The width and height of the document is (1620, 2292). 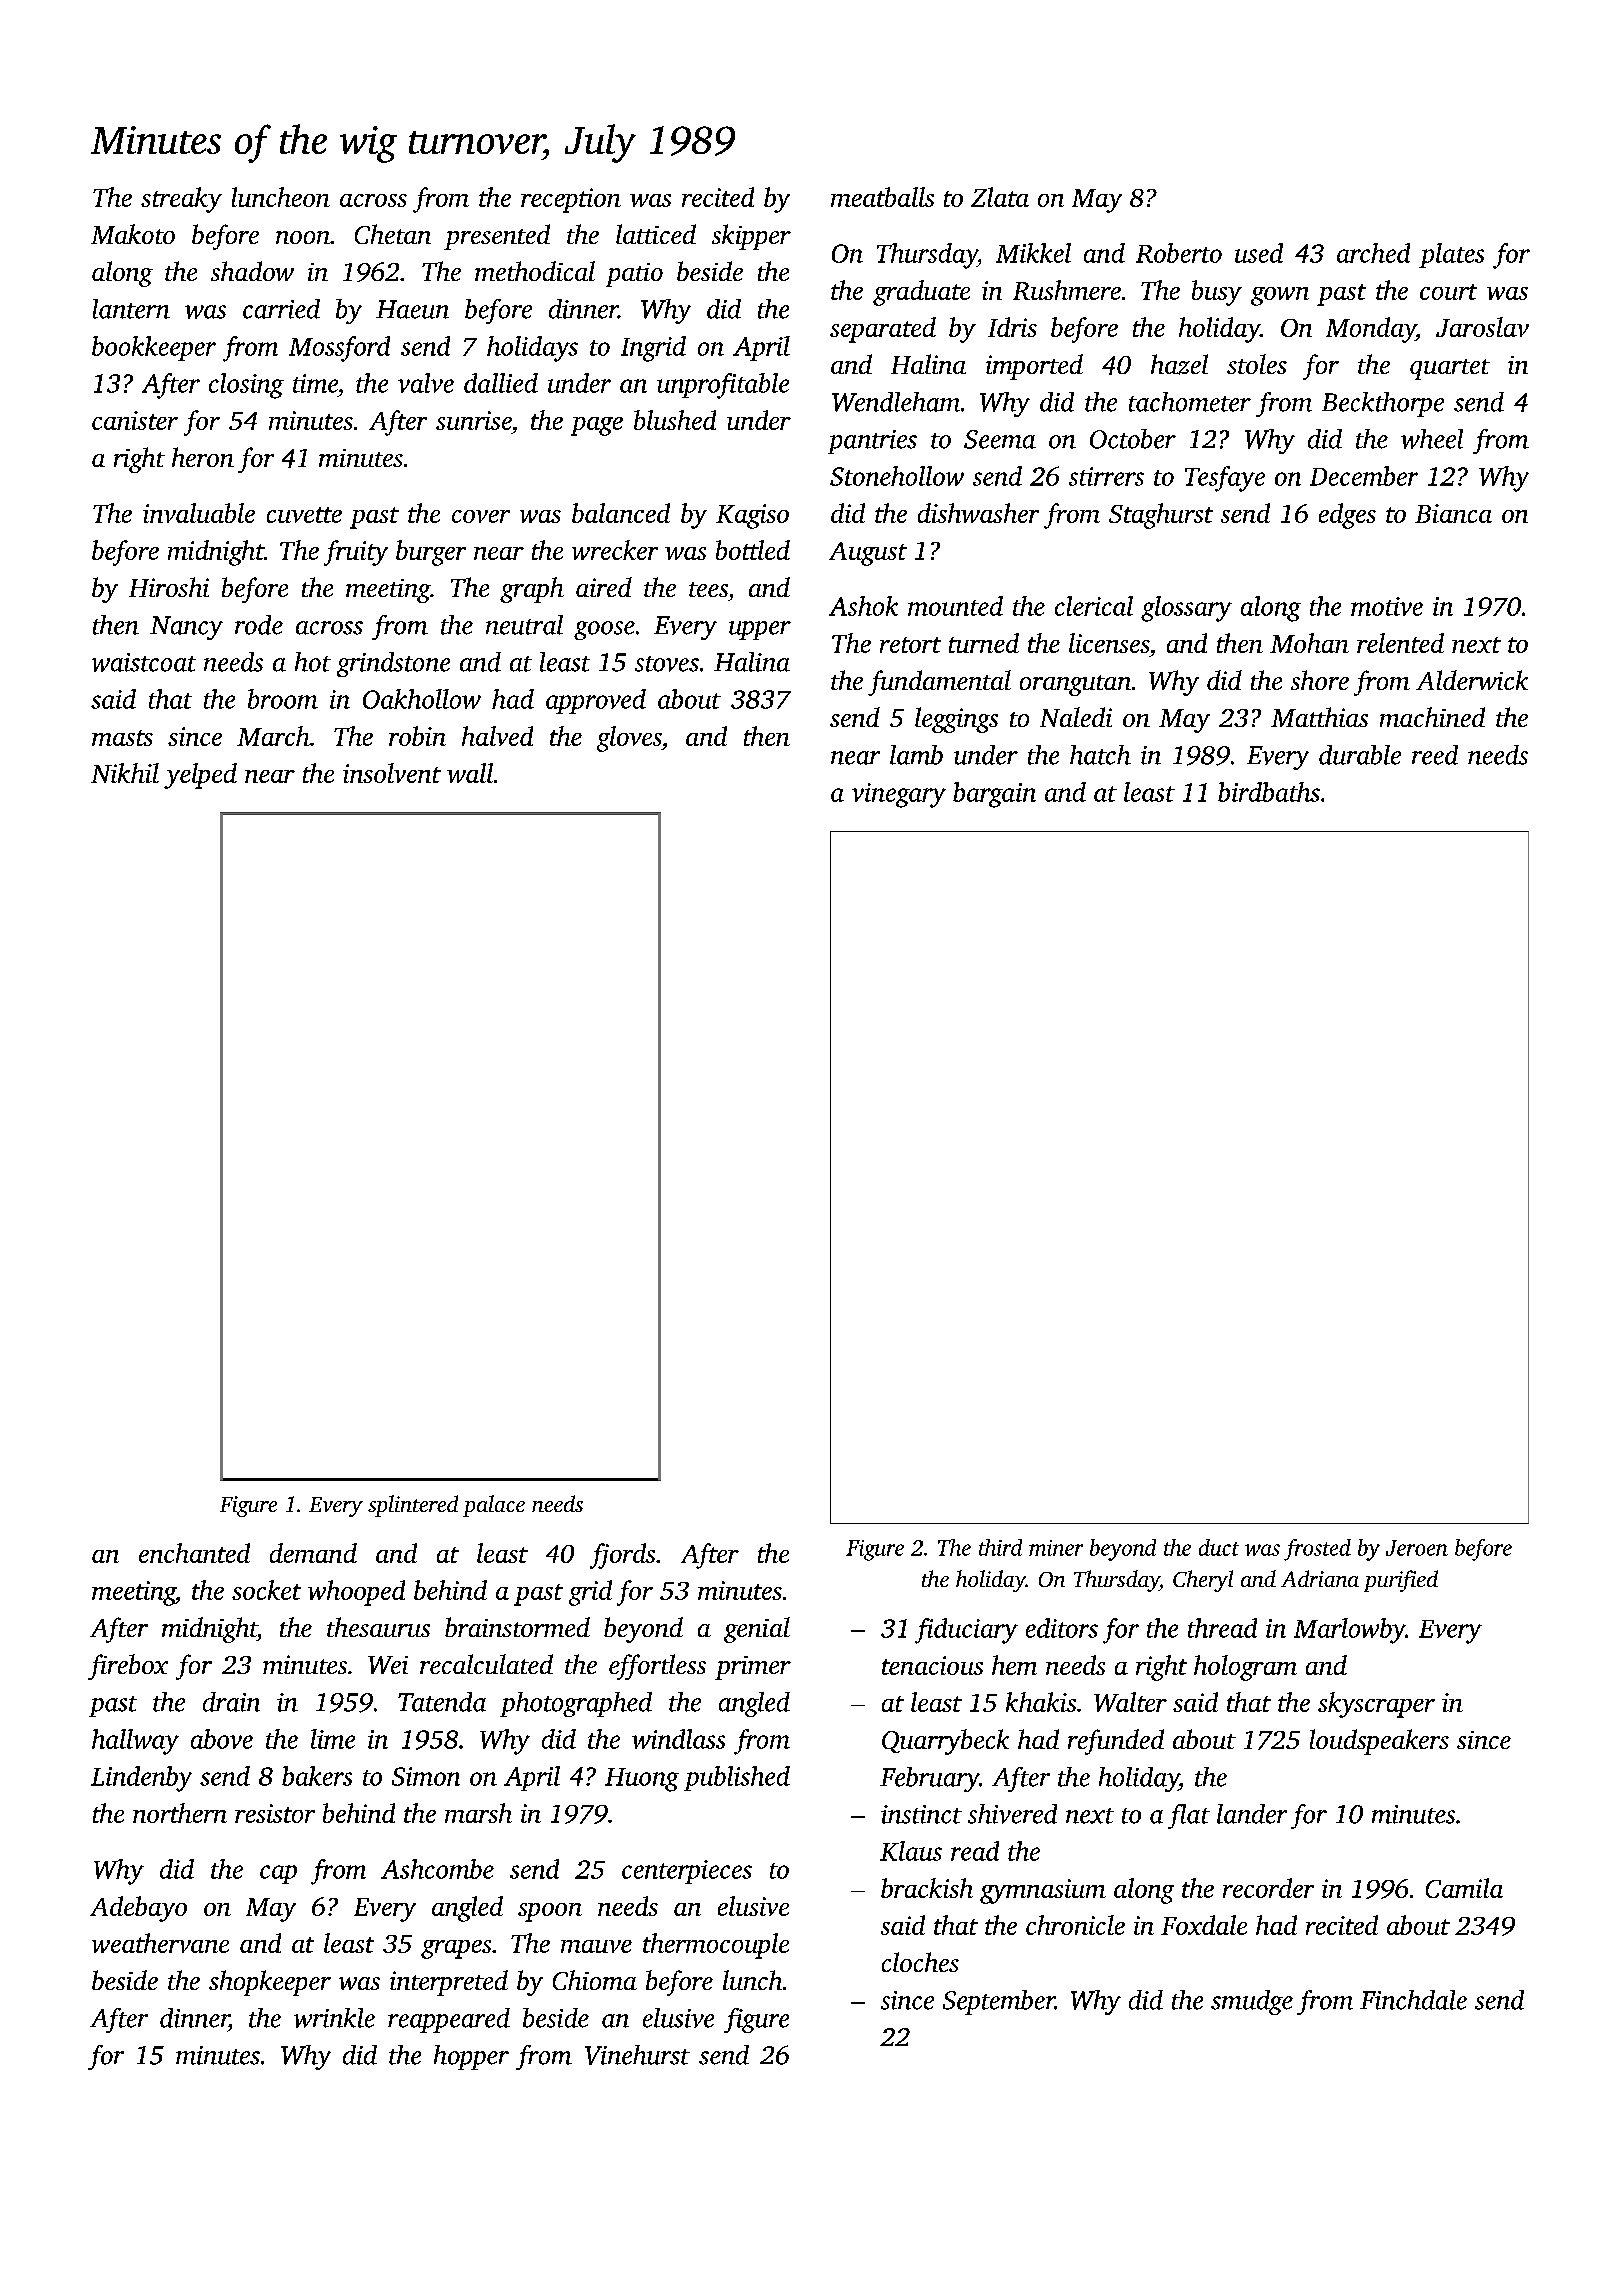 I want to click on leggings, so click(x=956, y=720).
